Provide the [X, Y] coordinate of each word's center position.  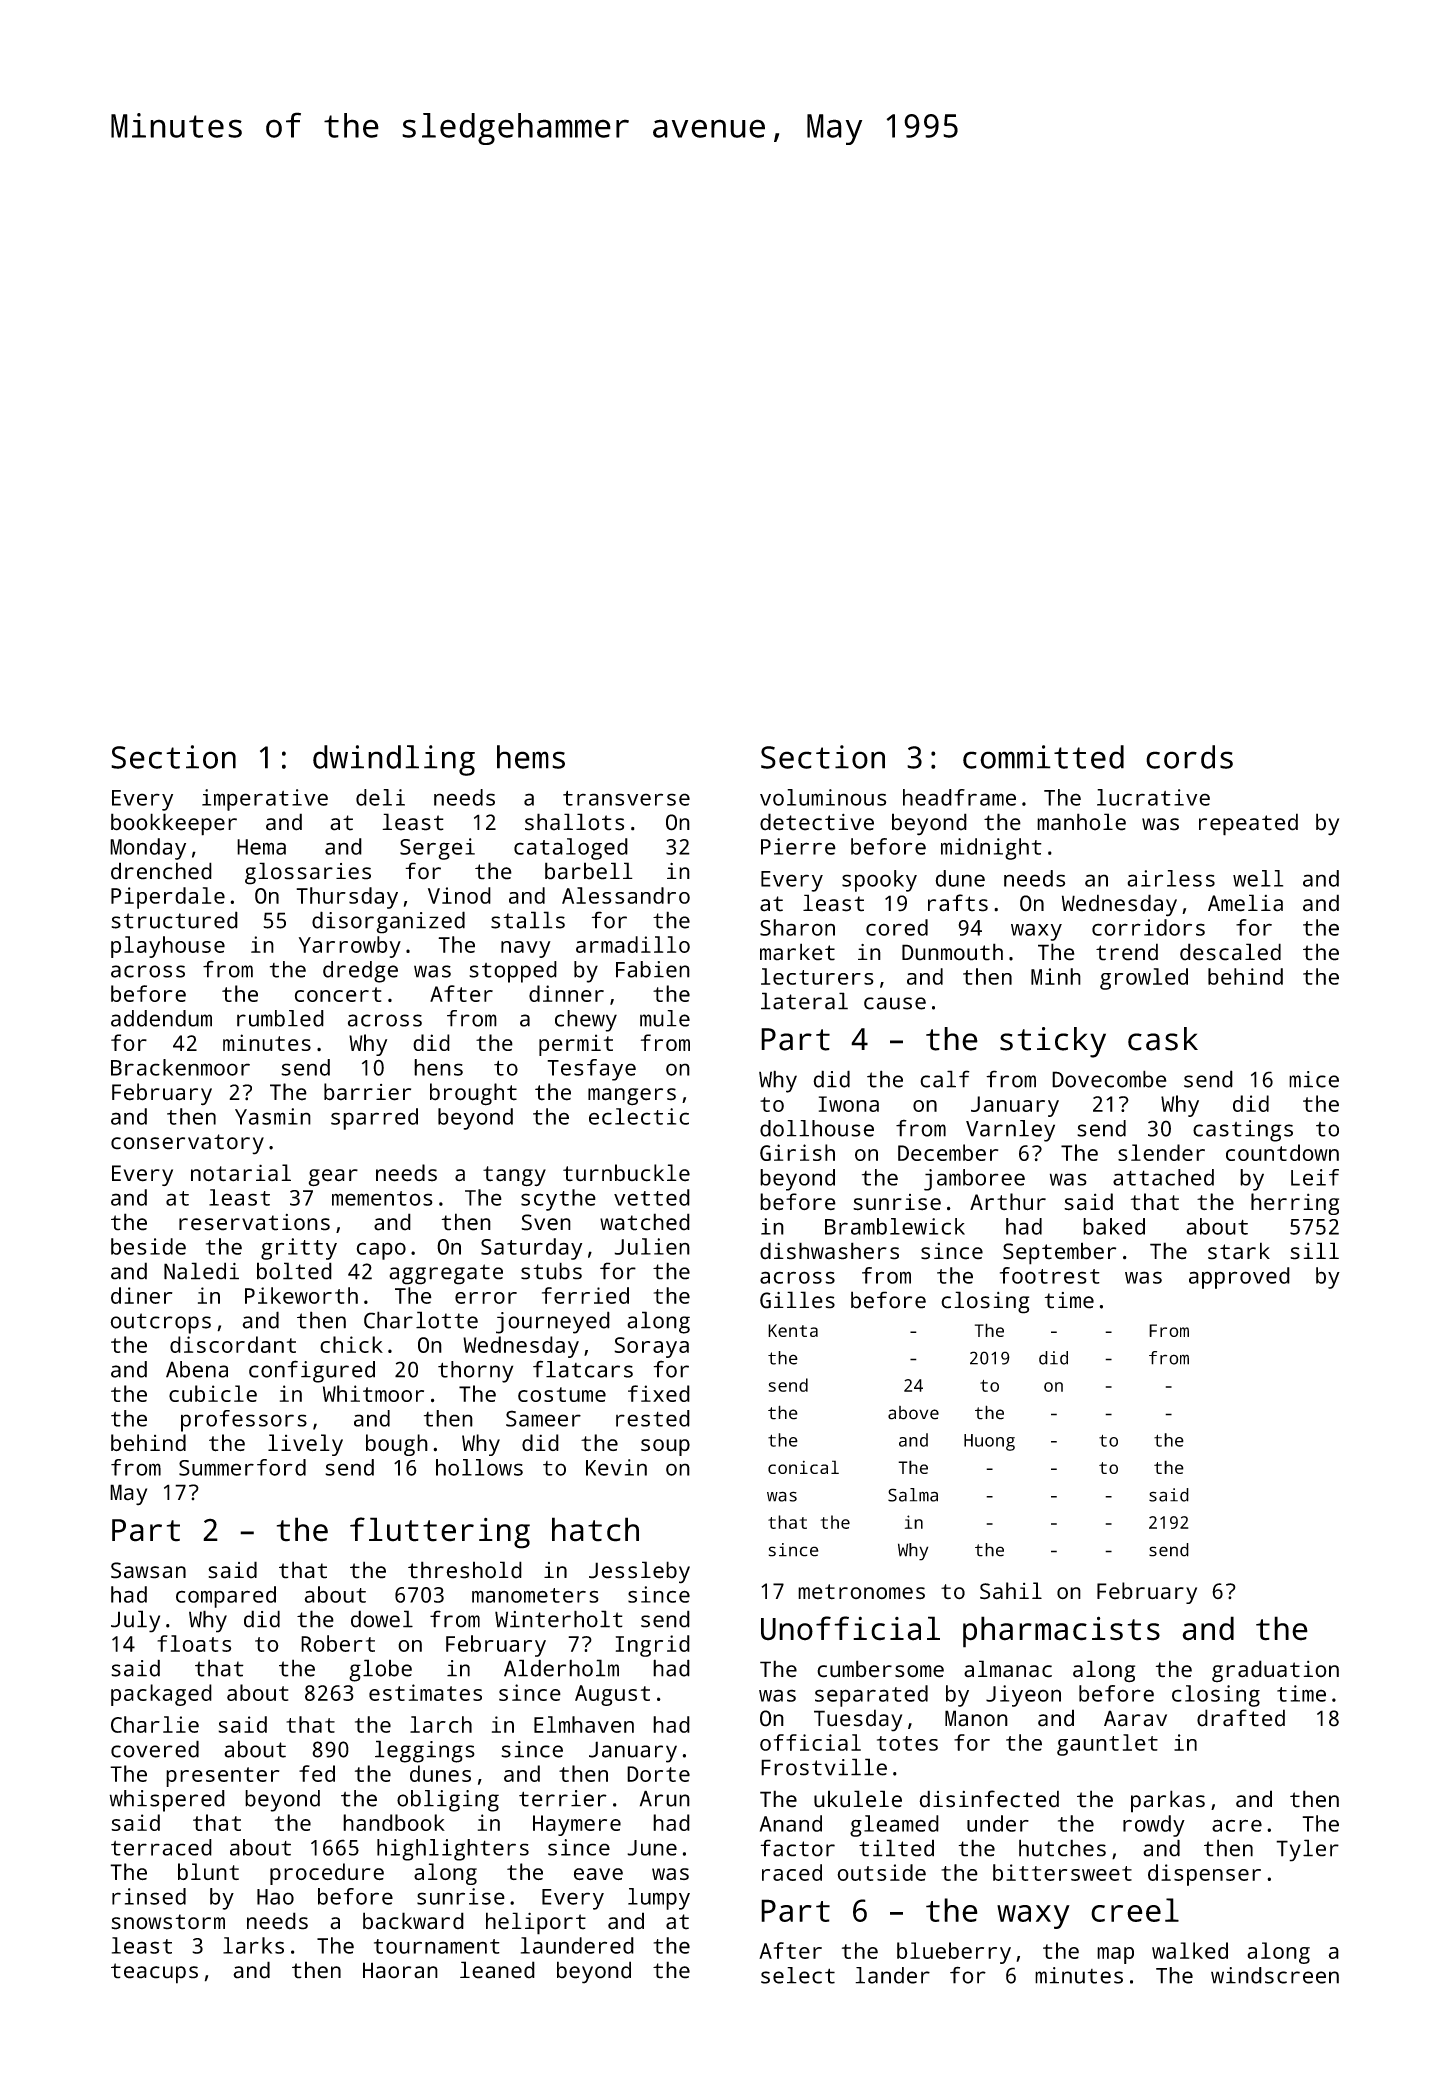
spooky [879, 881]
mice [1314, 1079]
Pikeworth [301, 1295]
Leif [1315, 1177]
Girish [797, 1152]
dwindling [394, 760]
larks [253, 1945]
